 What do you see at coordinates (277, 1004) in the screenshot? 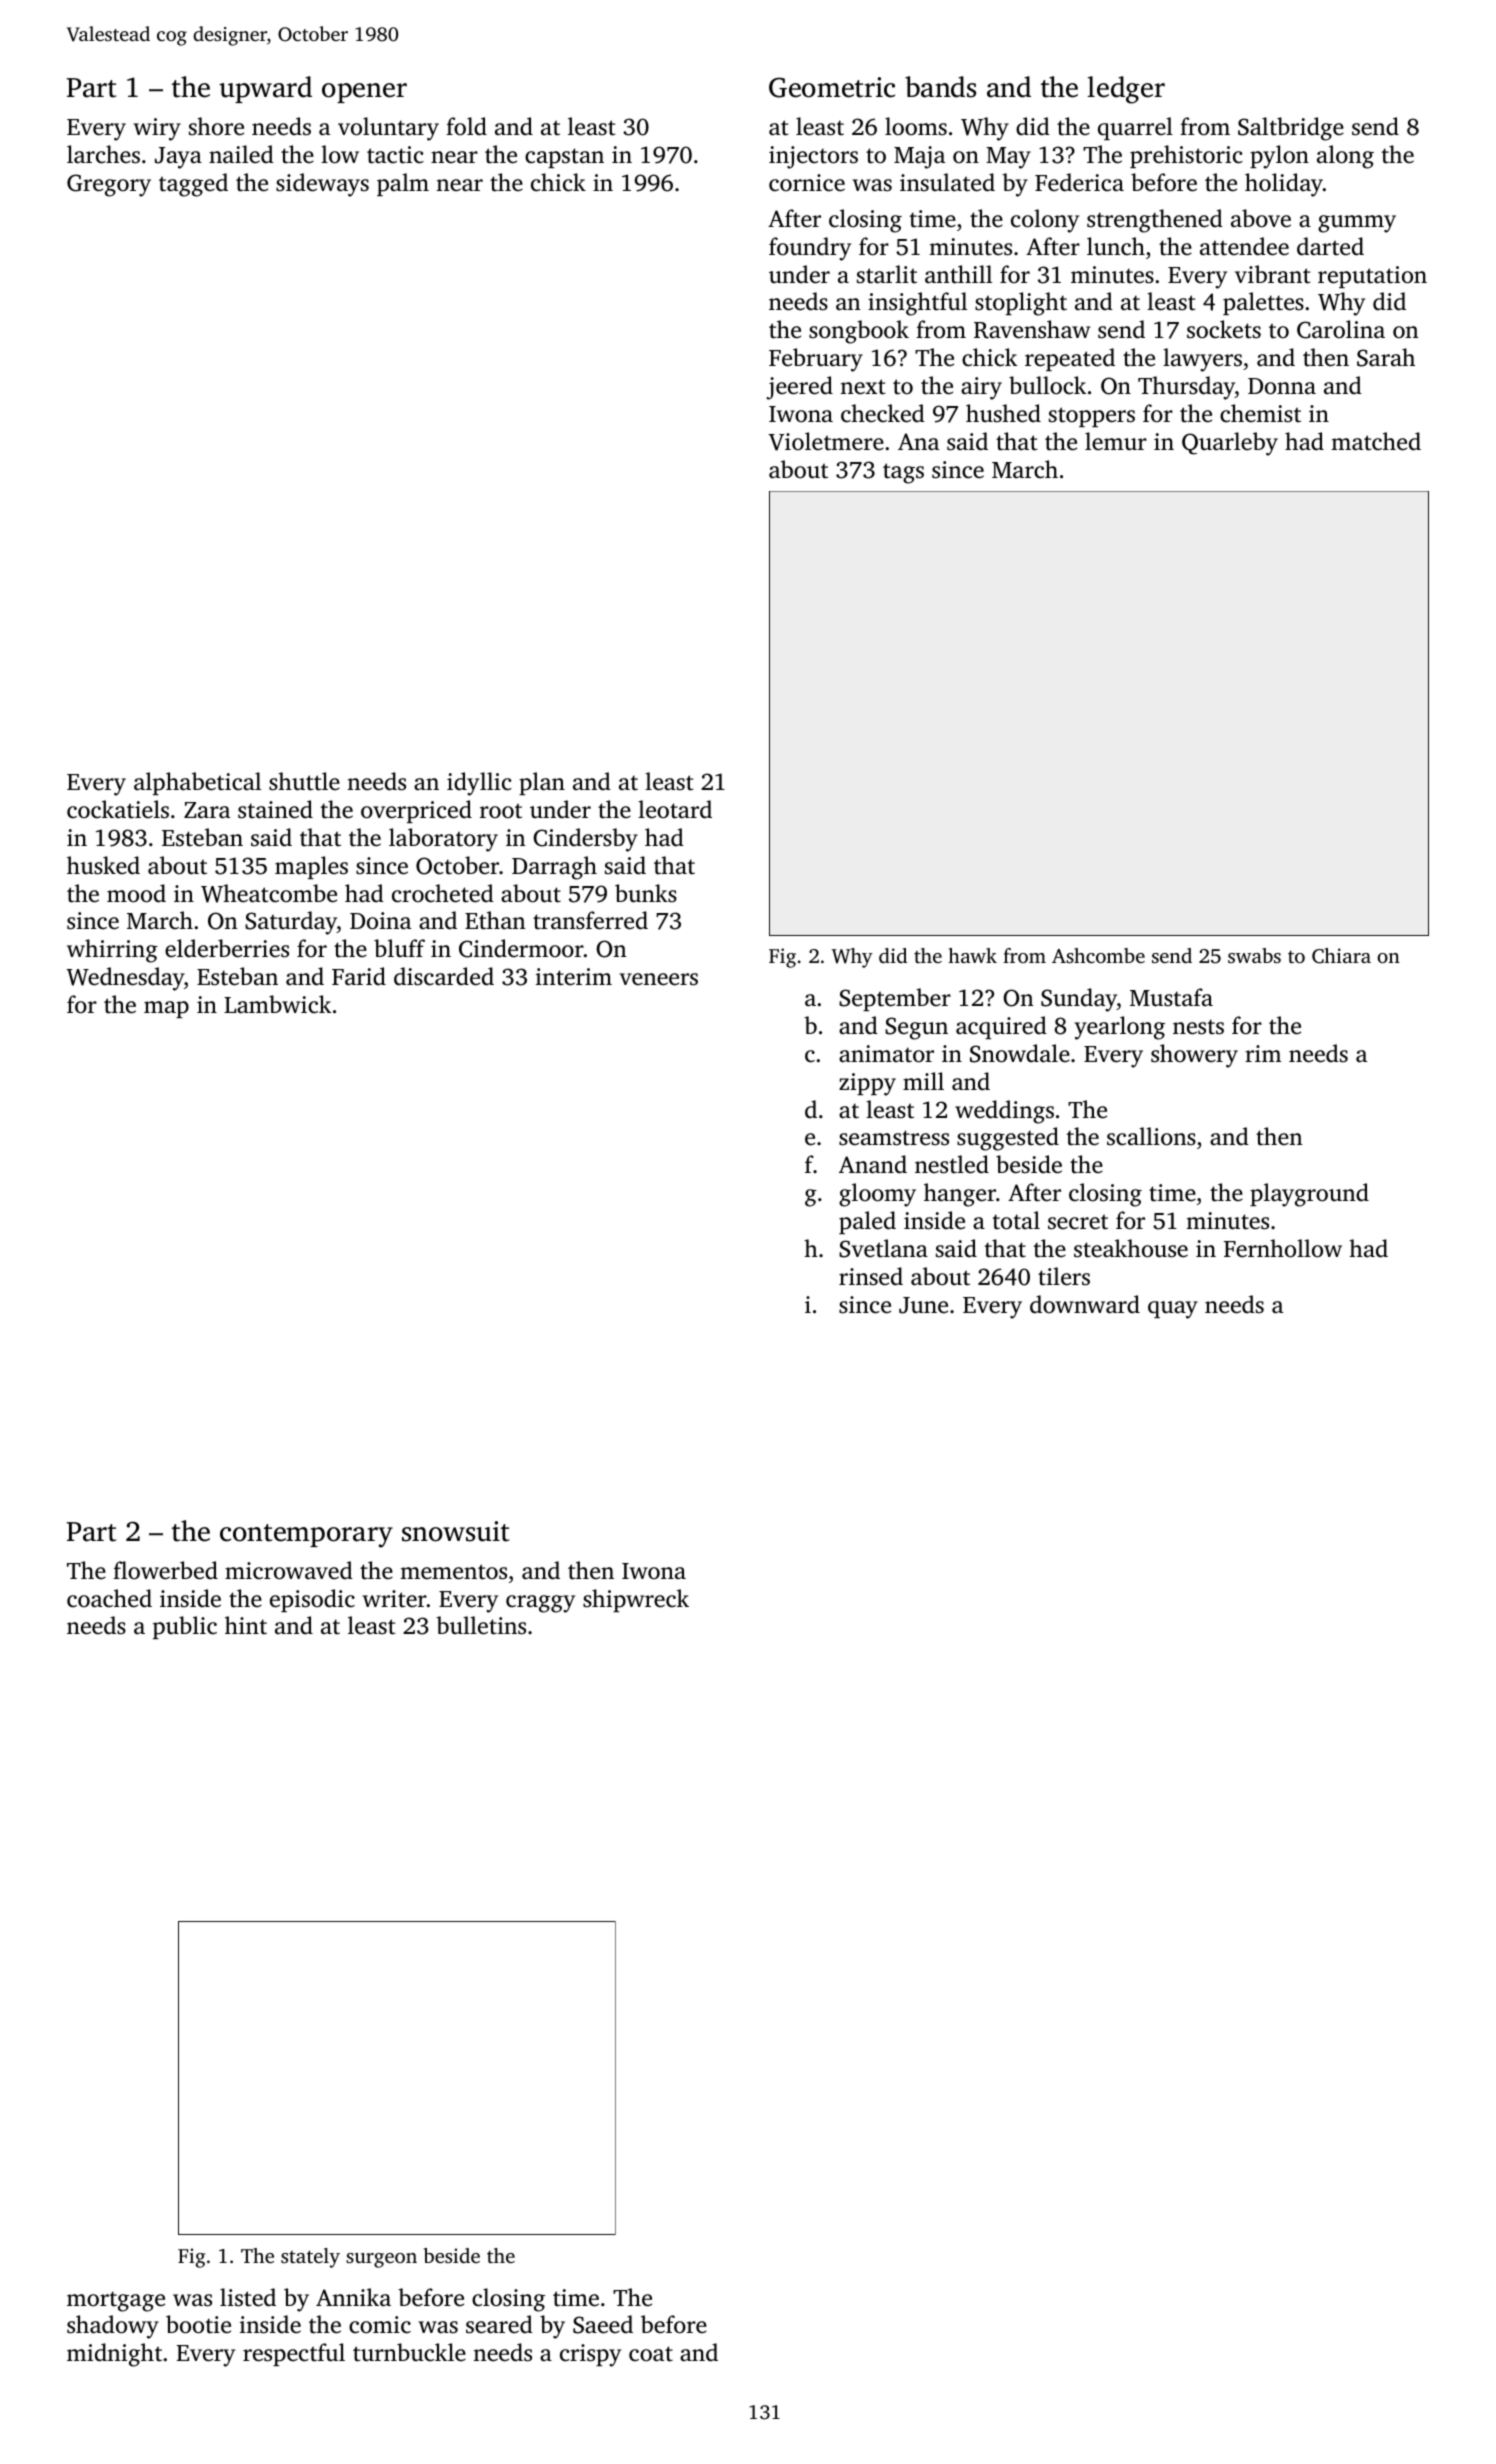
I see `Lambwick` at bounding box center [277, 1004].
